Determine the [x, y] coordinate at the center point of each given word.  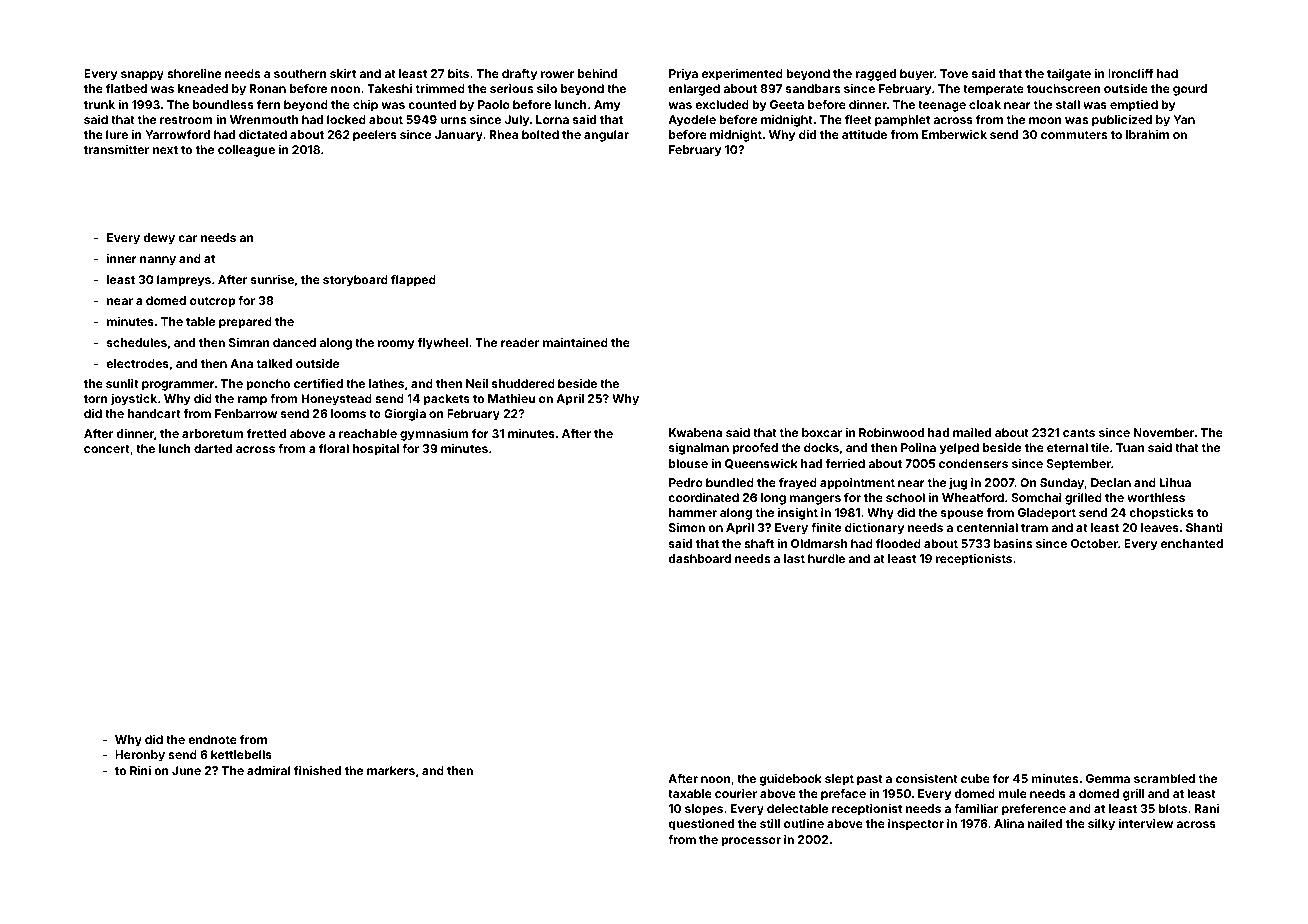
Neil [477, 383]
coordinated [703, 497]
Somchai [1036, 497]
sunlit [122, 383]
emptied [1134, 106]
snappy [142, 76]
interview [1146, 823]
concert [107, 449]
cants [1079, 433]
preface [843, 795]
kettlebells [241, 754]
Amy [607, 106]
